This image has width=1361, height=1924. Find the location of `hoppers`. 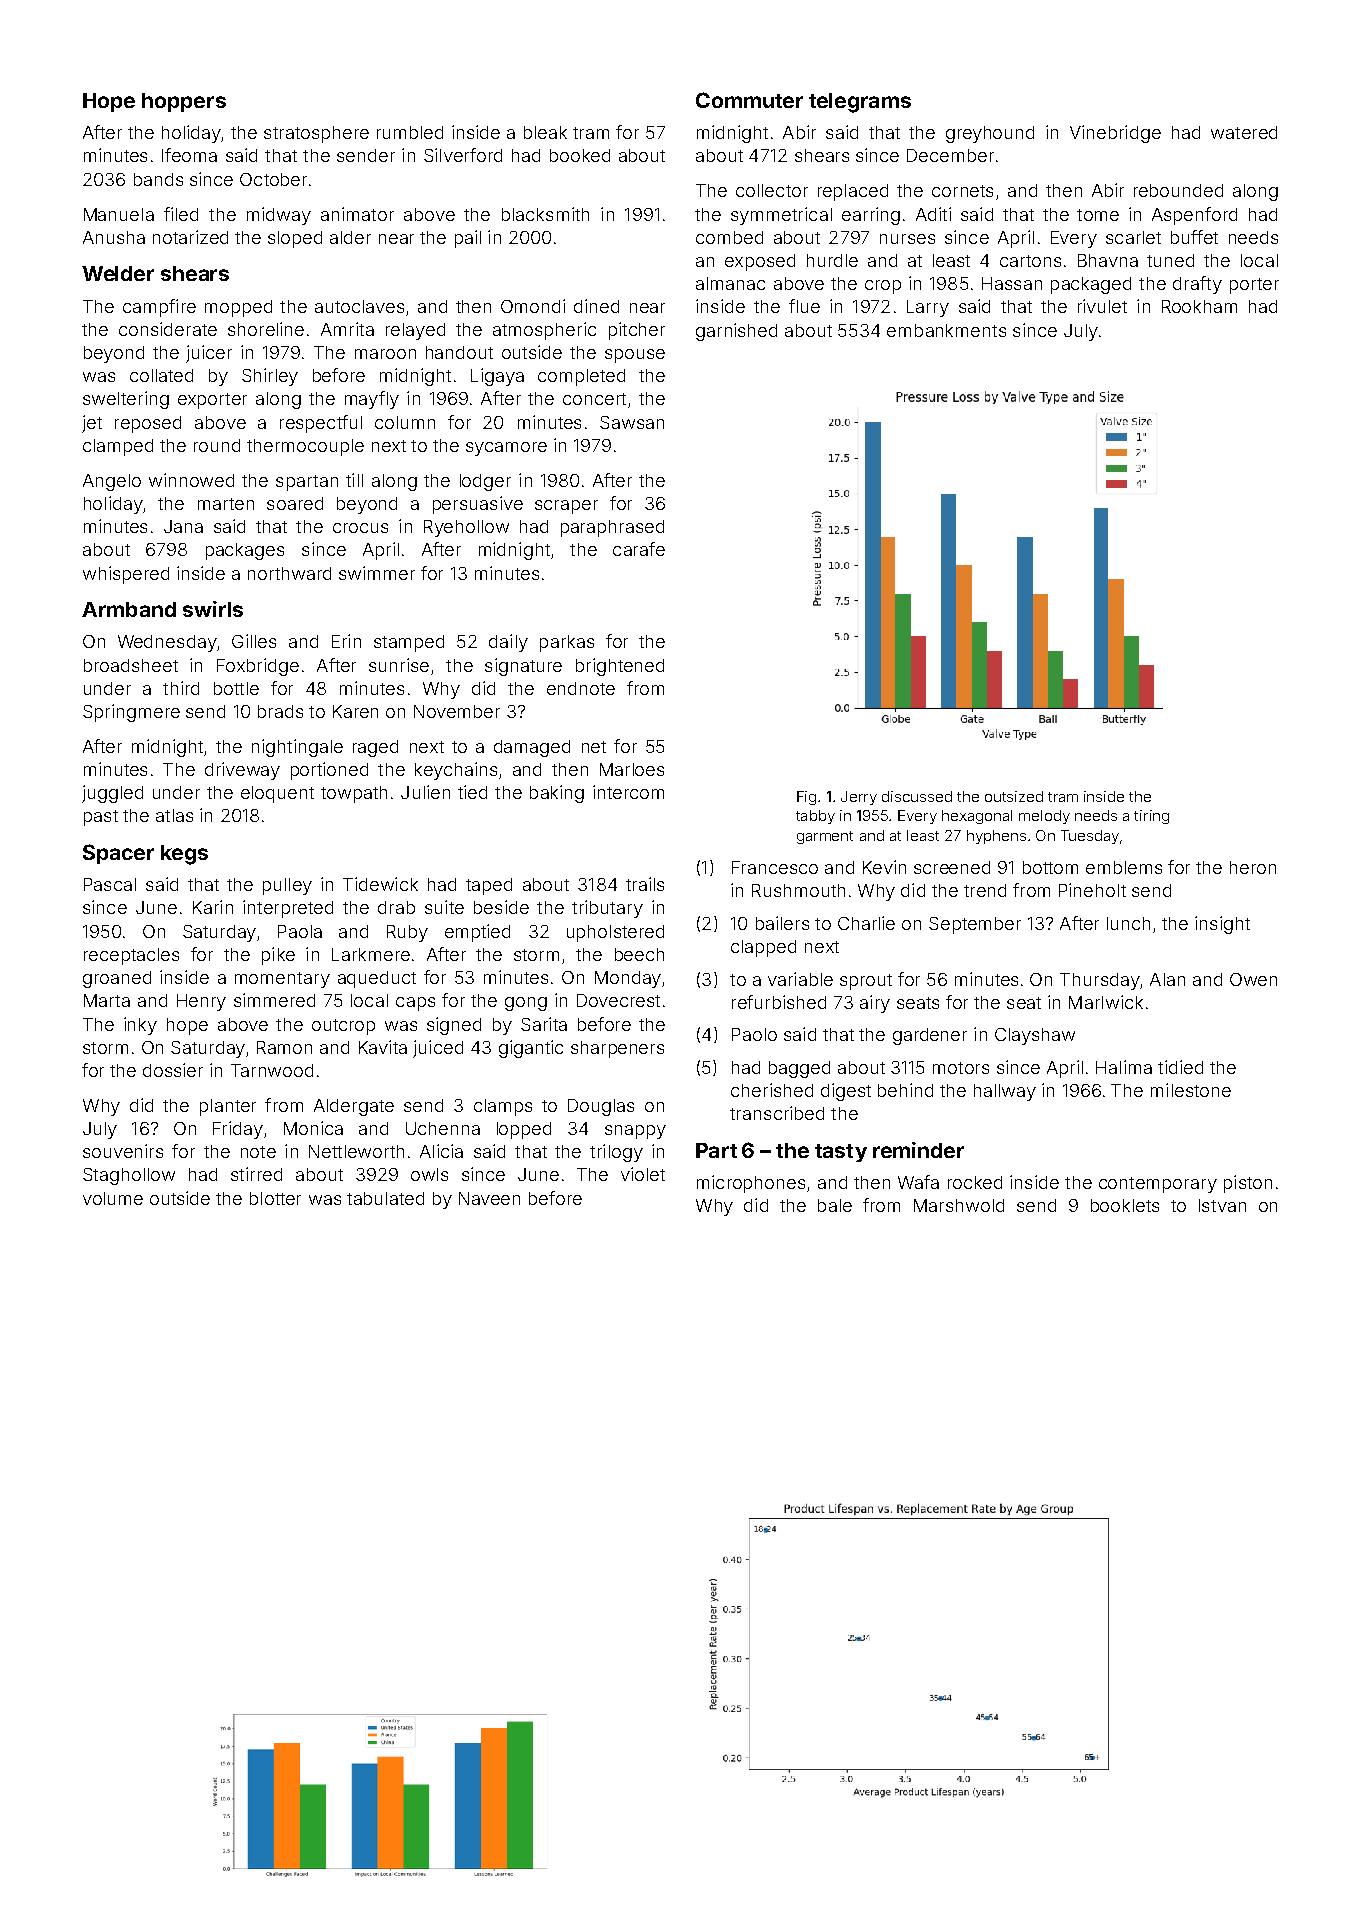

hoppers is located at coordinates (184, 102).
